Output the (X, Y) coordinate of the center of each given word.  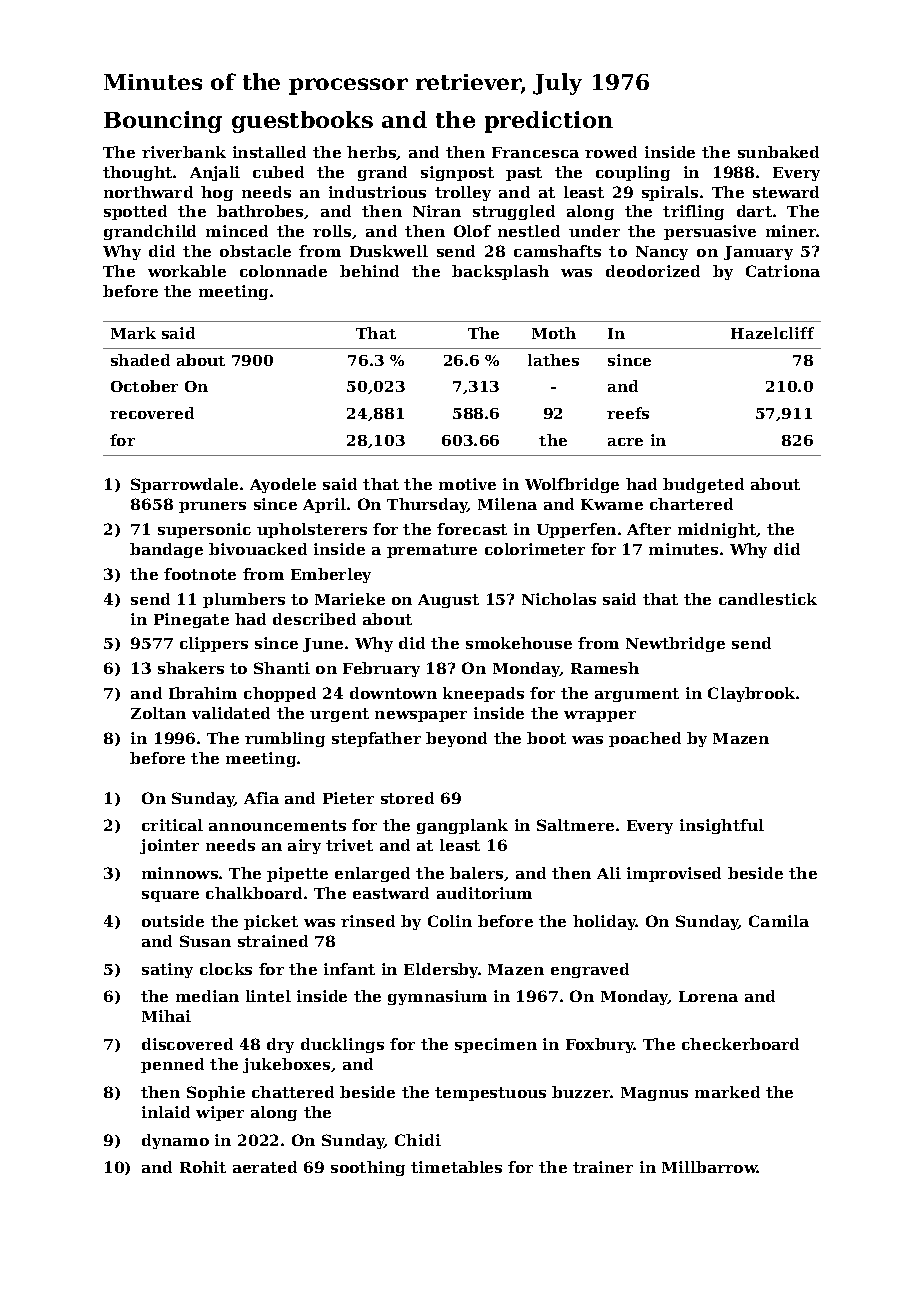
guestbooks (302, 122)
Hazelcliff (772, 333)
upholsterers (312, 530)
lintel (268, 996)
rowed (611, 152)
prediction (549, 122)
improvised (674, 874)
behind (369, 271)
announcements (277, 825)
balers (476, 873)
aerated (265, 1167)
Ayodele (283, 485)
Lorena (708, 996)
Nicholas (559, 599)
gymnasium (437, 997)
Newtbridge (675, 644)
